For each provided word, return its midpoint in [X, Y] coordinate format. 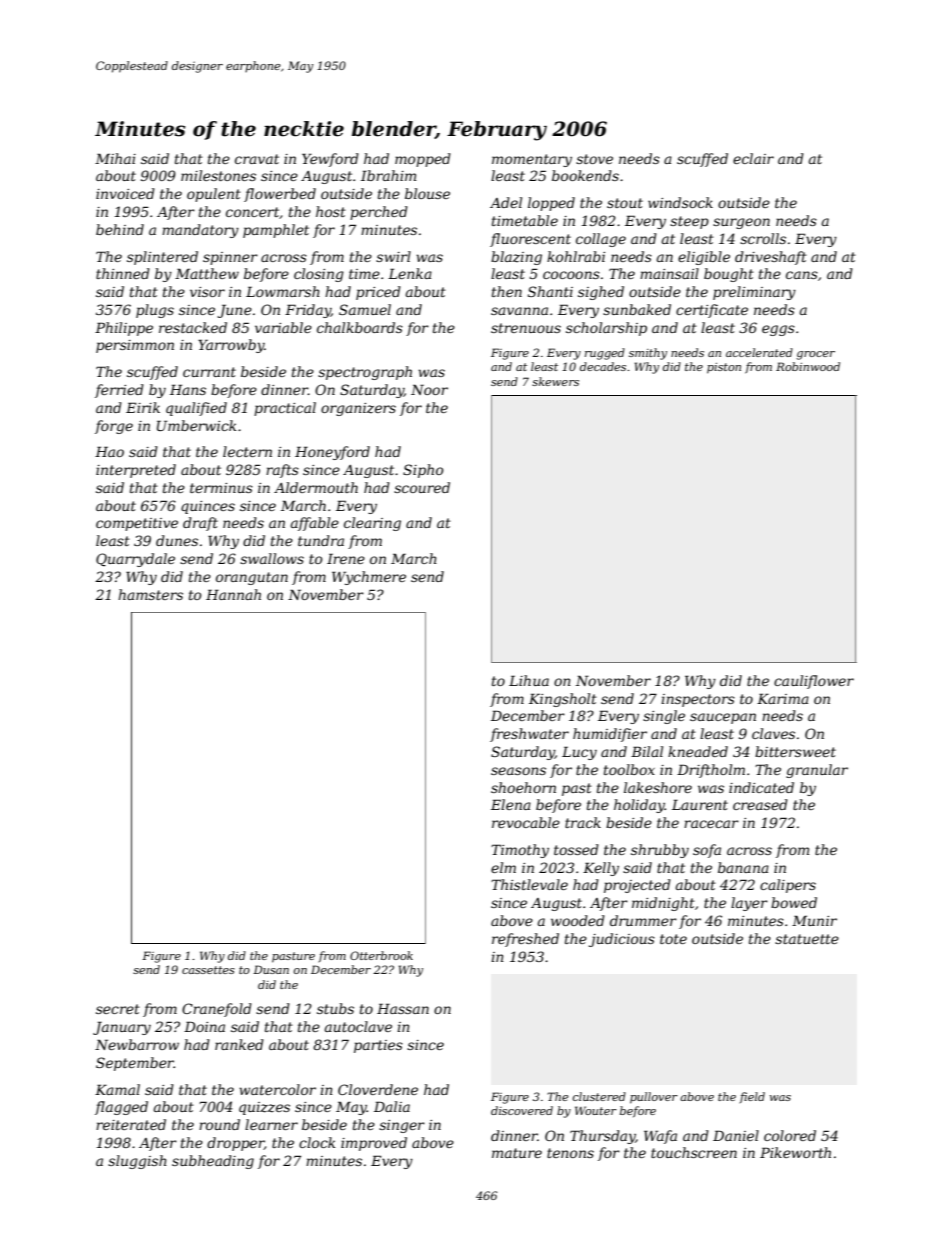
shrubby [660, 851]
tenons [570, 1153]
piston [724, 368]
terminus [221, 488]
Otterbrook [381, 955]
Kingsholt [563, 700]
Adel [506, 202]
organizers [358, 409]
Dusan [271, 969]
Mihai [115, 158]
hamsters [150, 594]
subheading [213, 1162]
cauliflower [814, 682]
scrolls [763, 238]
